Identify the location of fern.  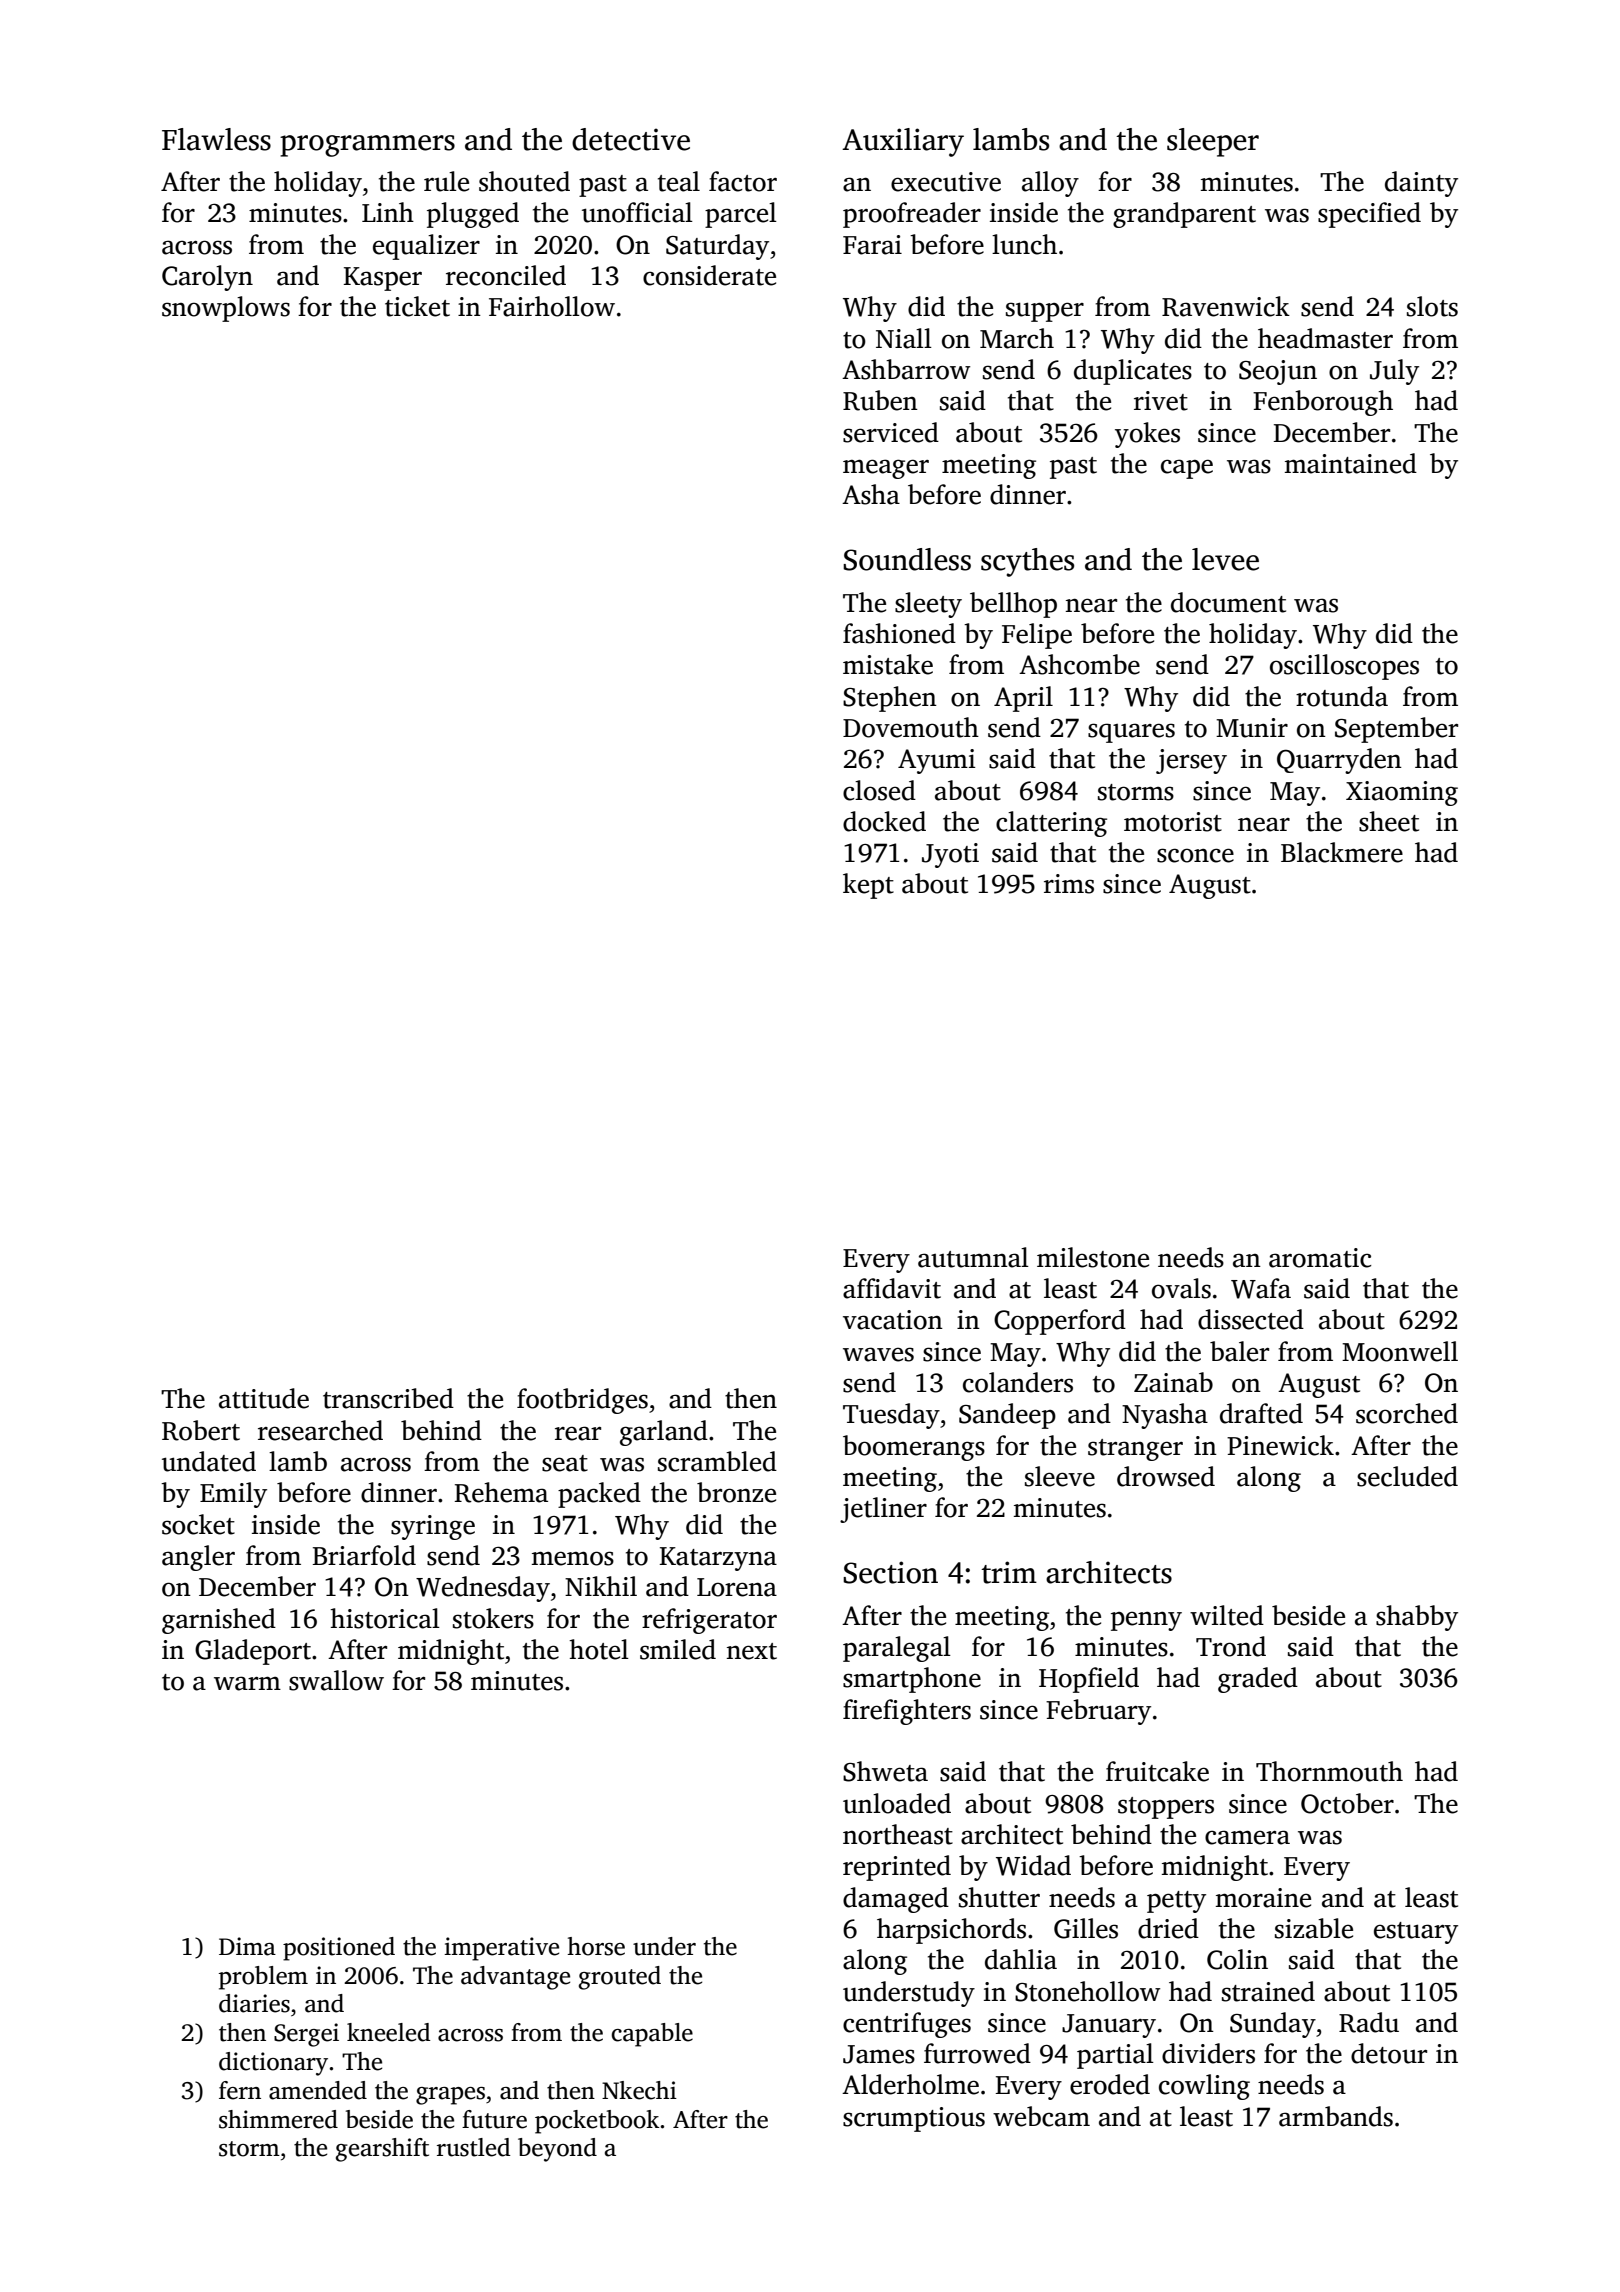
(240, 2090).
